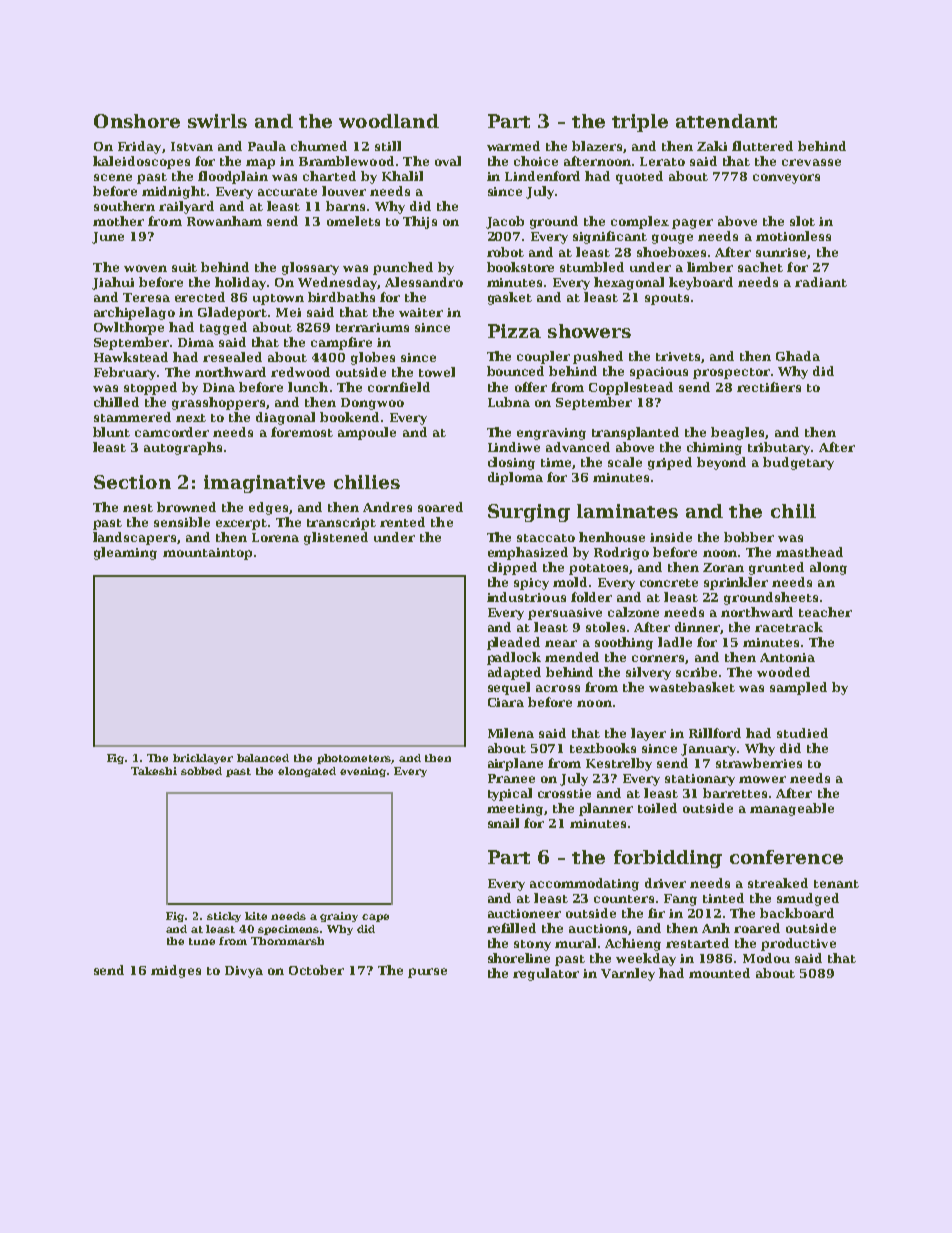  I want to click on warmed, so click(513, 146).
